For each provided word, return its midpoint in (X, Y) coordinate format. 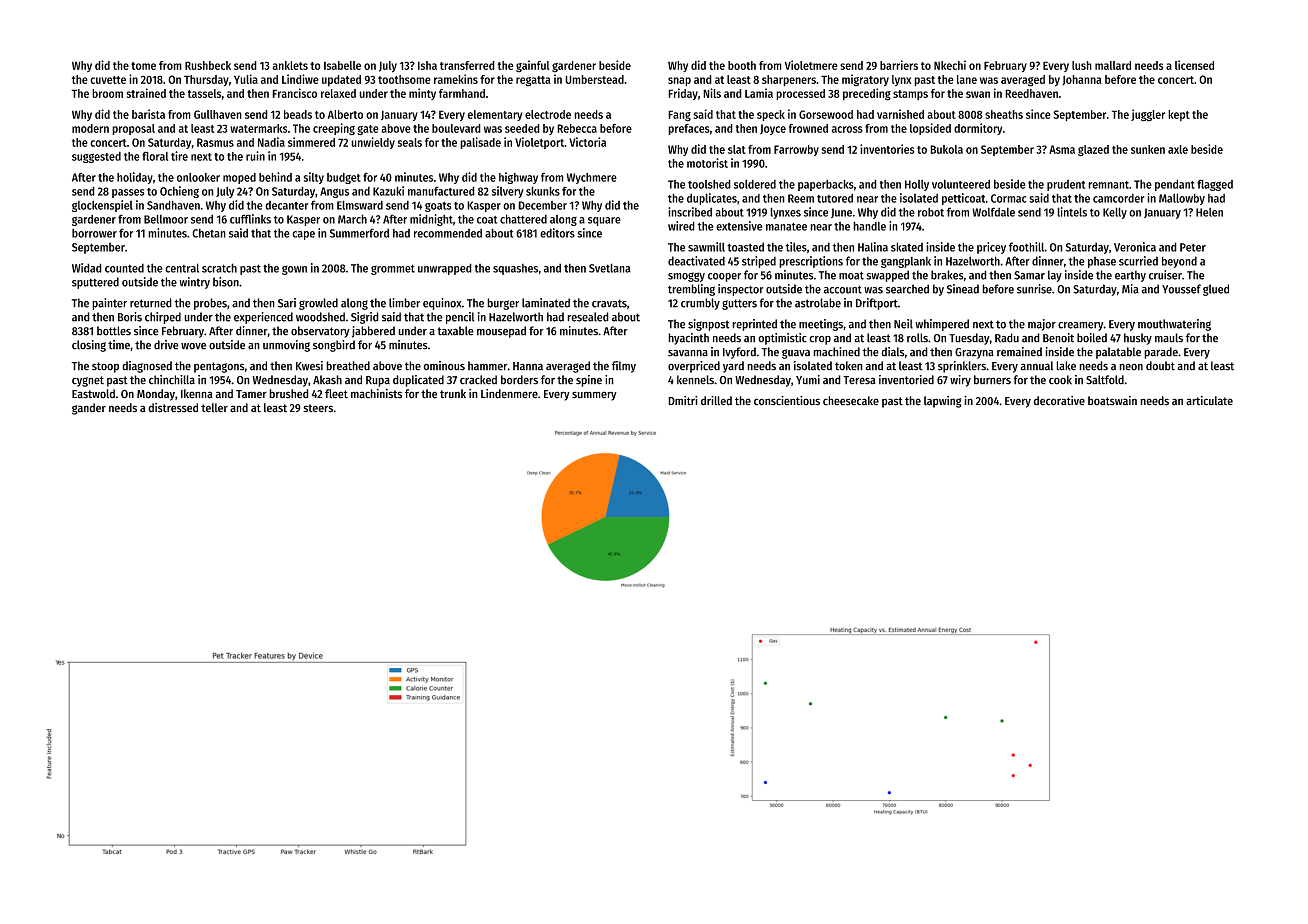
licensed (1194, 65)
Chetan (209, 233)
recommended (448, 233)
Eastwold (93, 394)
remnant (1108, 185)
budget (344, 178)
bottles (114, 331)
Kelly (1115, 213)
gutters (739, 304)
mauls (1169, 338)
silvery (508, 192)
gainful (533, 66)
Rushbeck (208, 65)
